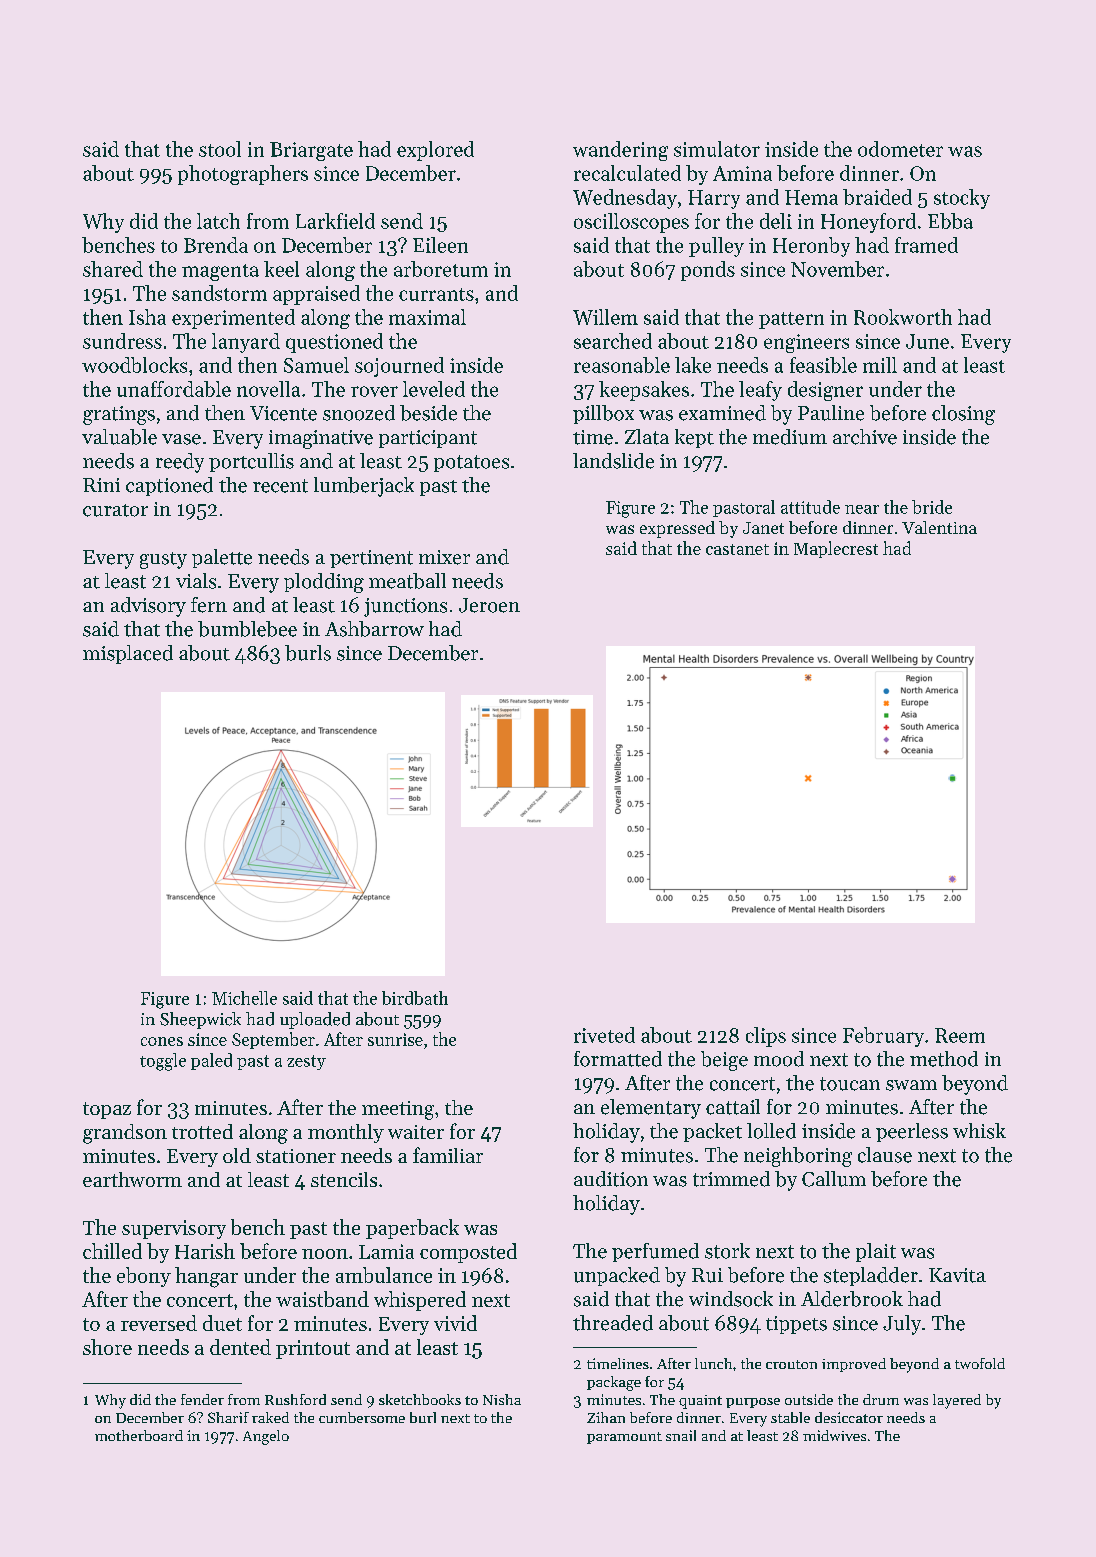  What do you see at coordinates (611, 1179) in the image?
I see `audition` at bounding box center [611, 1179].
